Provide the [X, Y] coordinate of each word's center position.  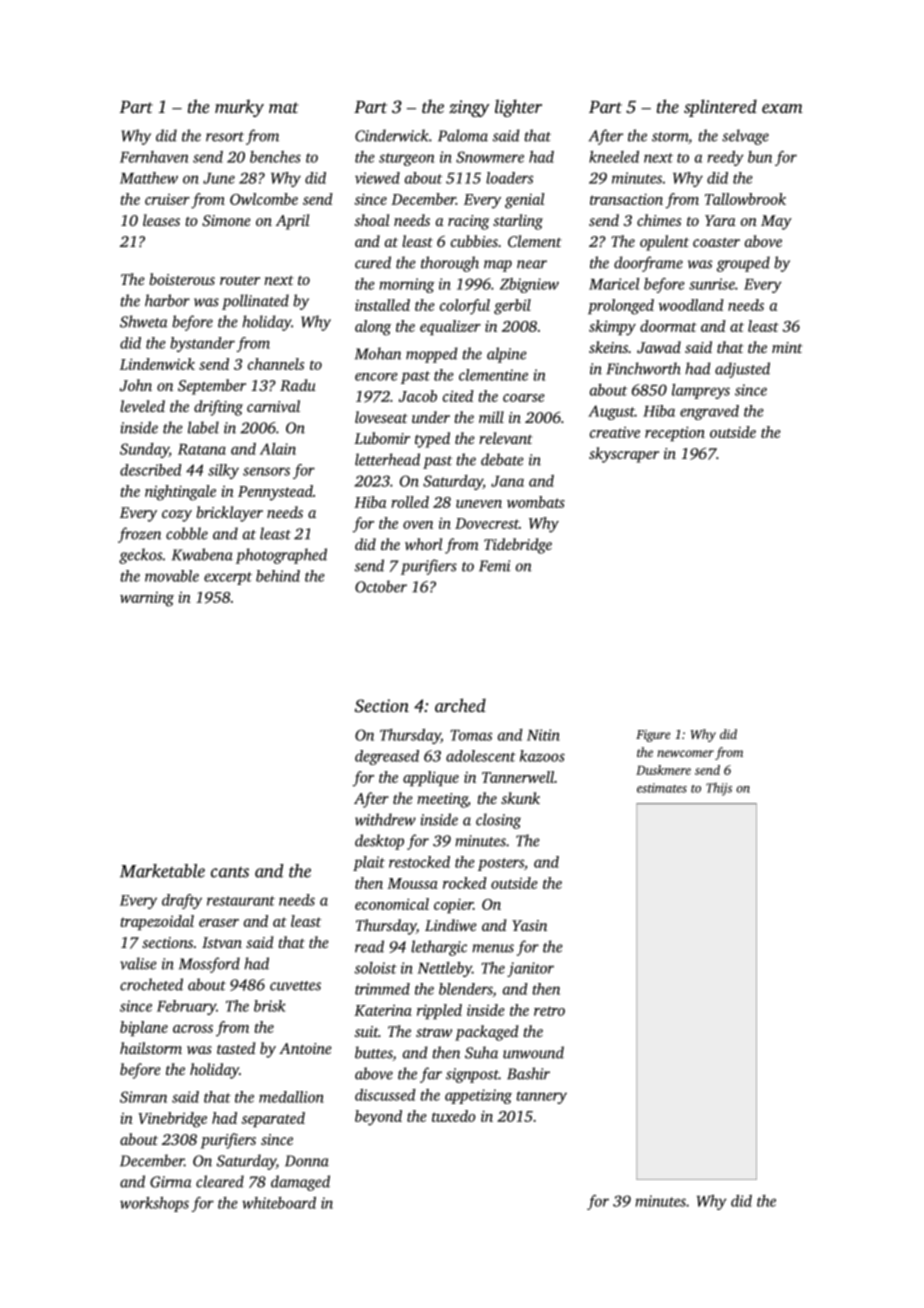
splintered [720, 108]
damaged [300, 1183]
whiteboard [279, 1203]
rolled [410, 502]
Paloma [463, 135]
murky [239, 108]
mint [787, 347]
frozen [139, 535]
